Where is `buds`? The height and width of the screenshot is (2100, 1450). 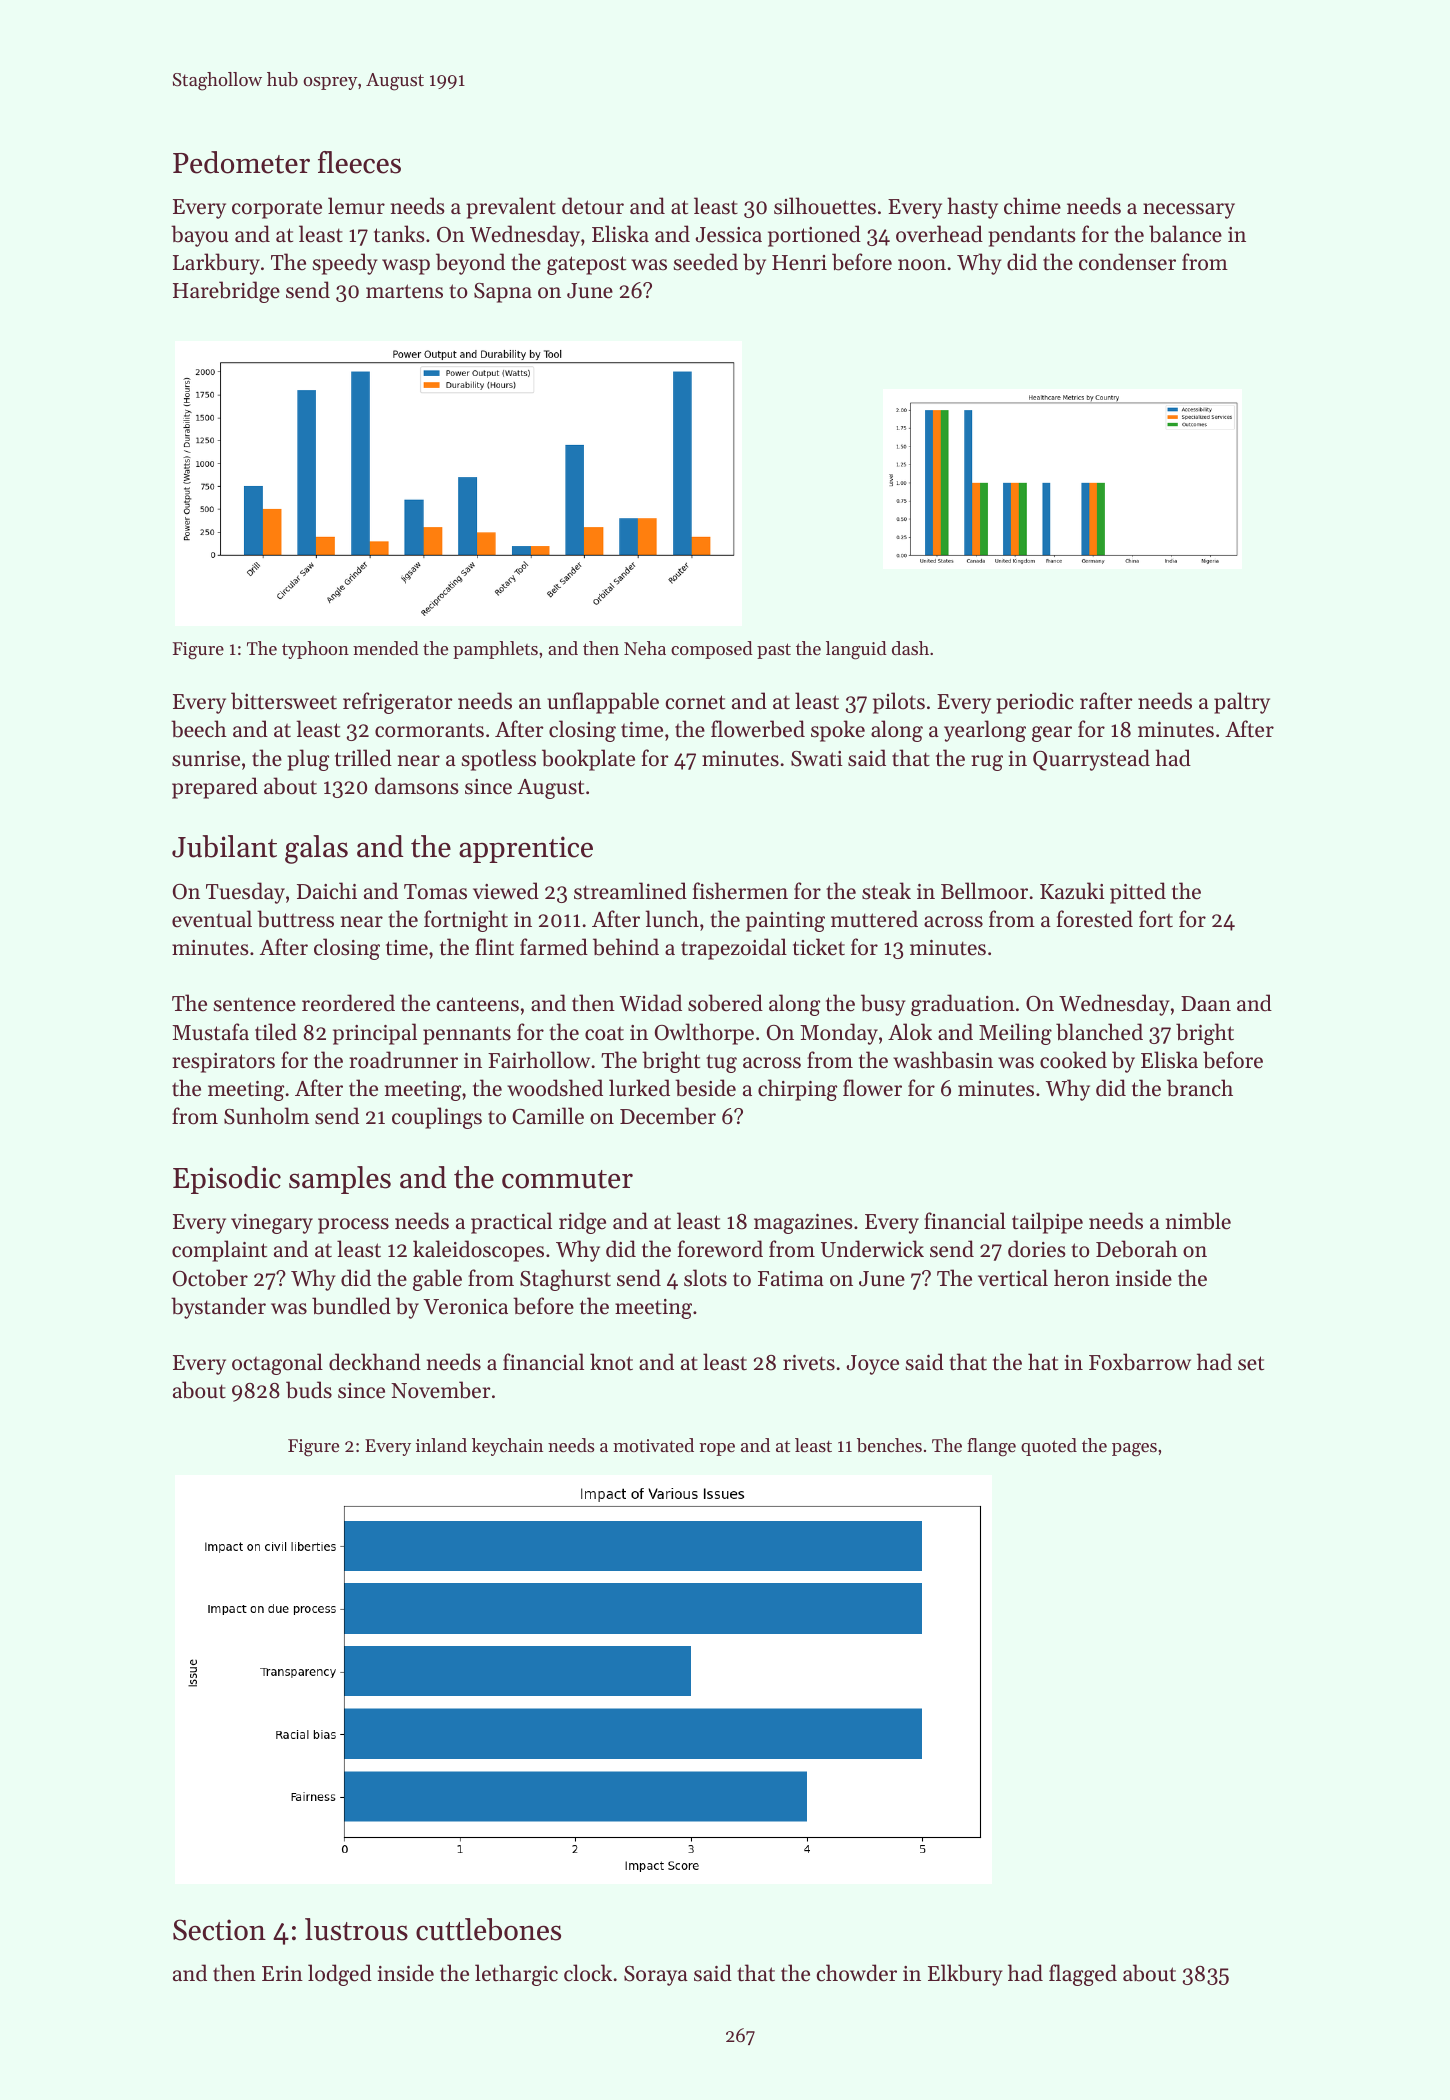
buds is located at coordinates (309, 1390).
